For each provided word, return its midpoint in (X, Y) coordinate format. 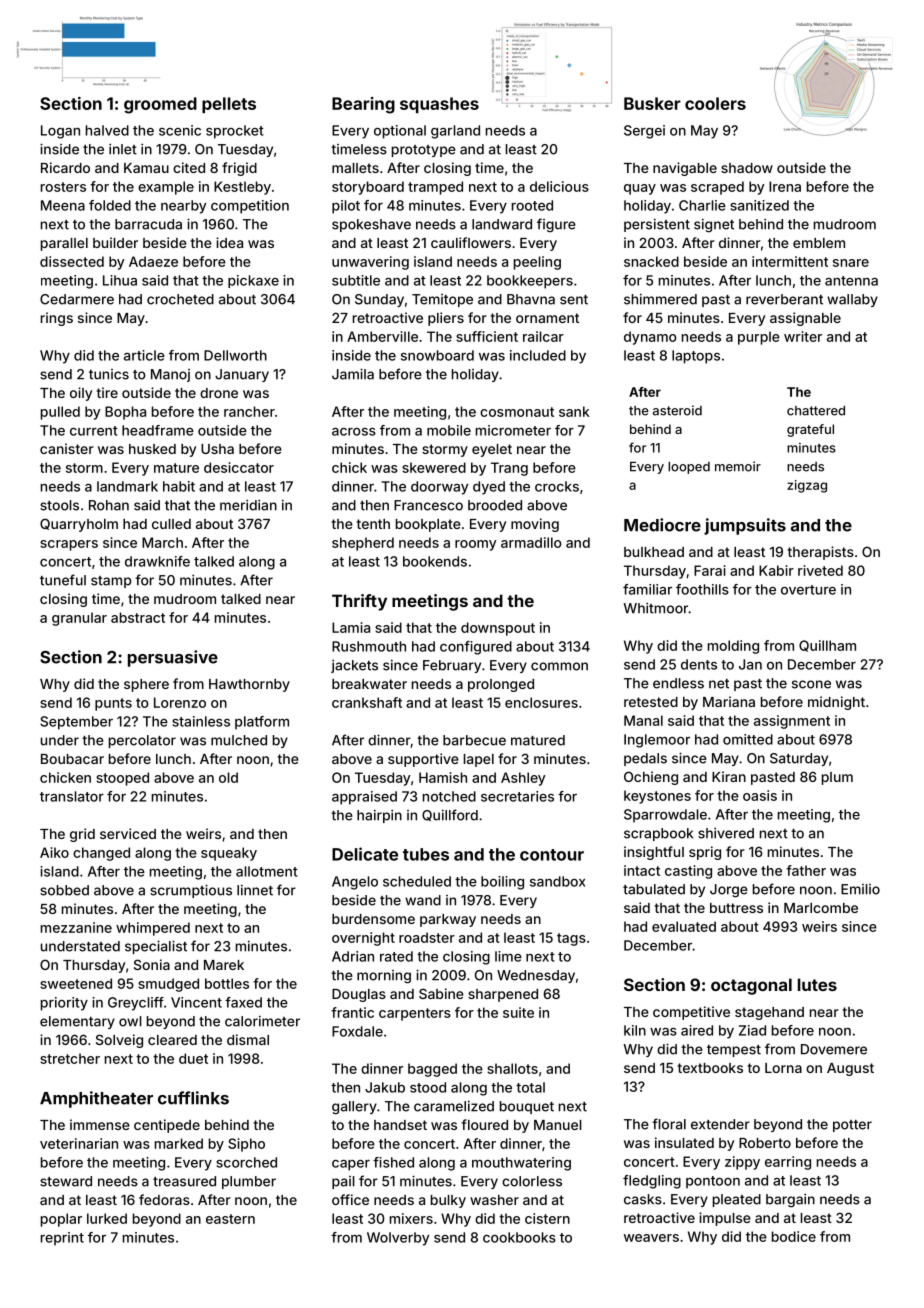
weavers (651, 1238)
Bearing (363, 105)
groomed (160, 105)
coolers (715, 103)
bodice (794, 1236)
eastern (230, 1219)
